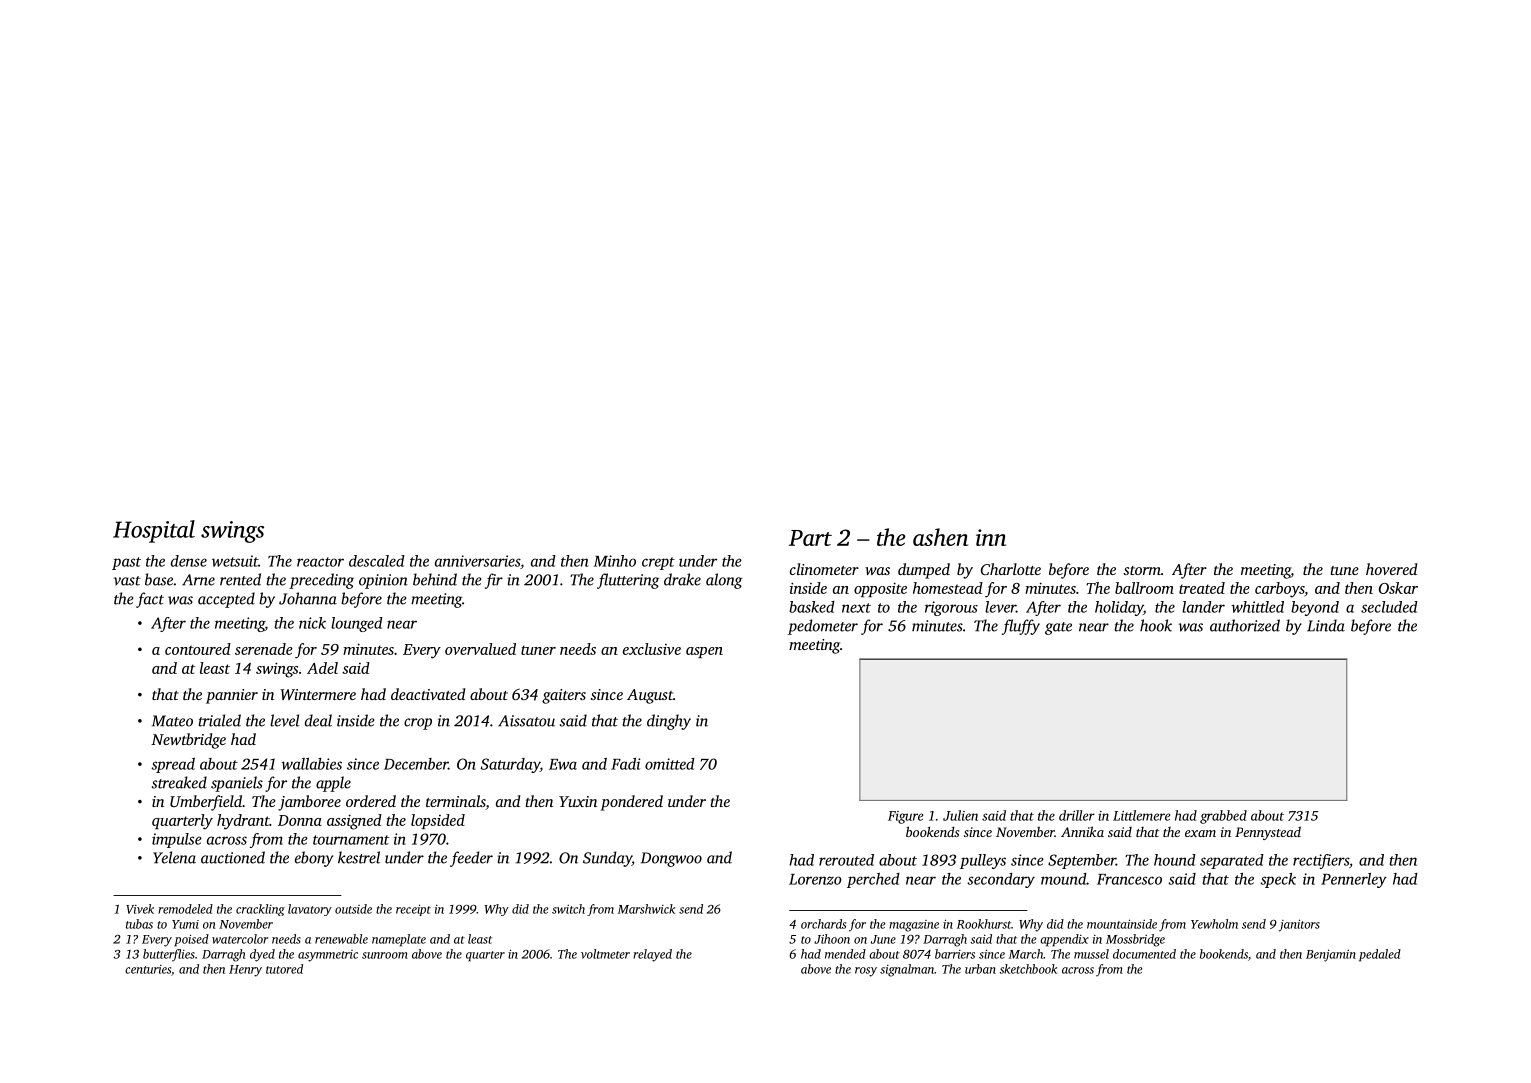  Describe the element at coordinates (1058, 628) in the screenshot. I see `gate` at that location.
